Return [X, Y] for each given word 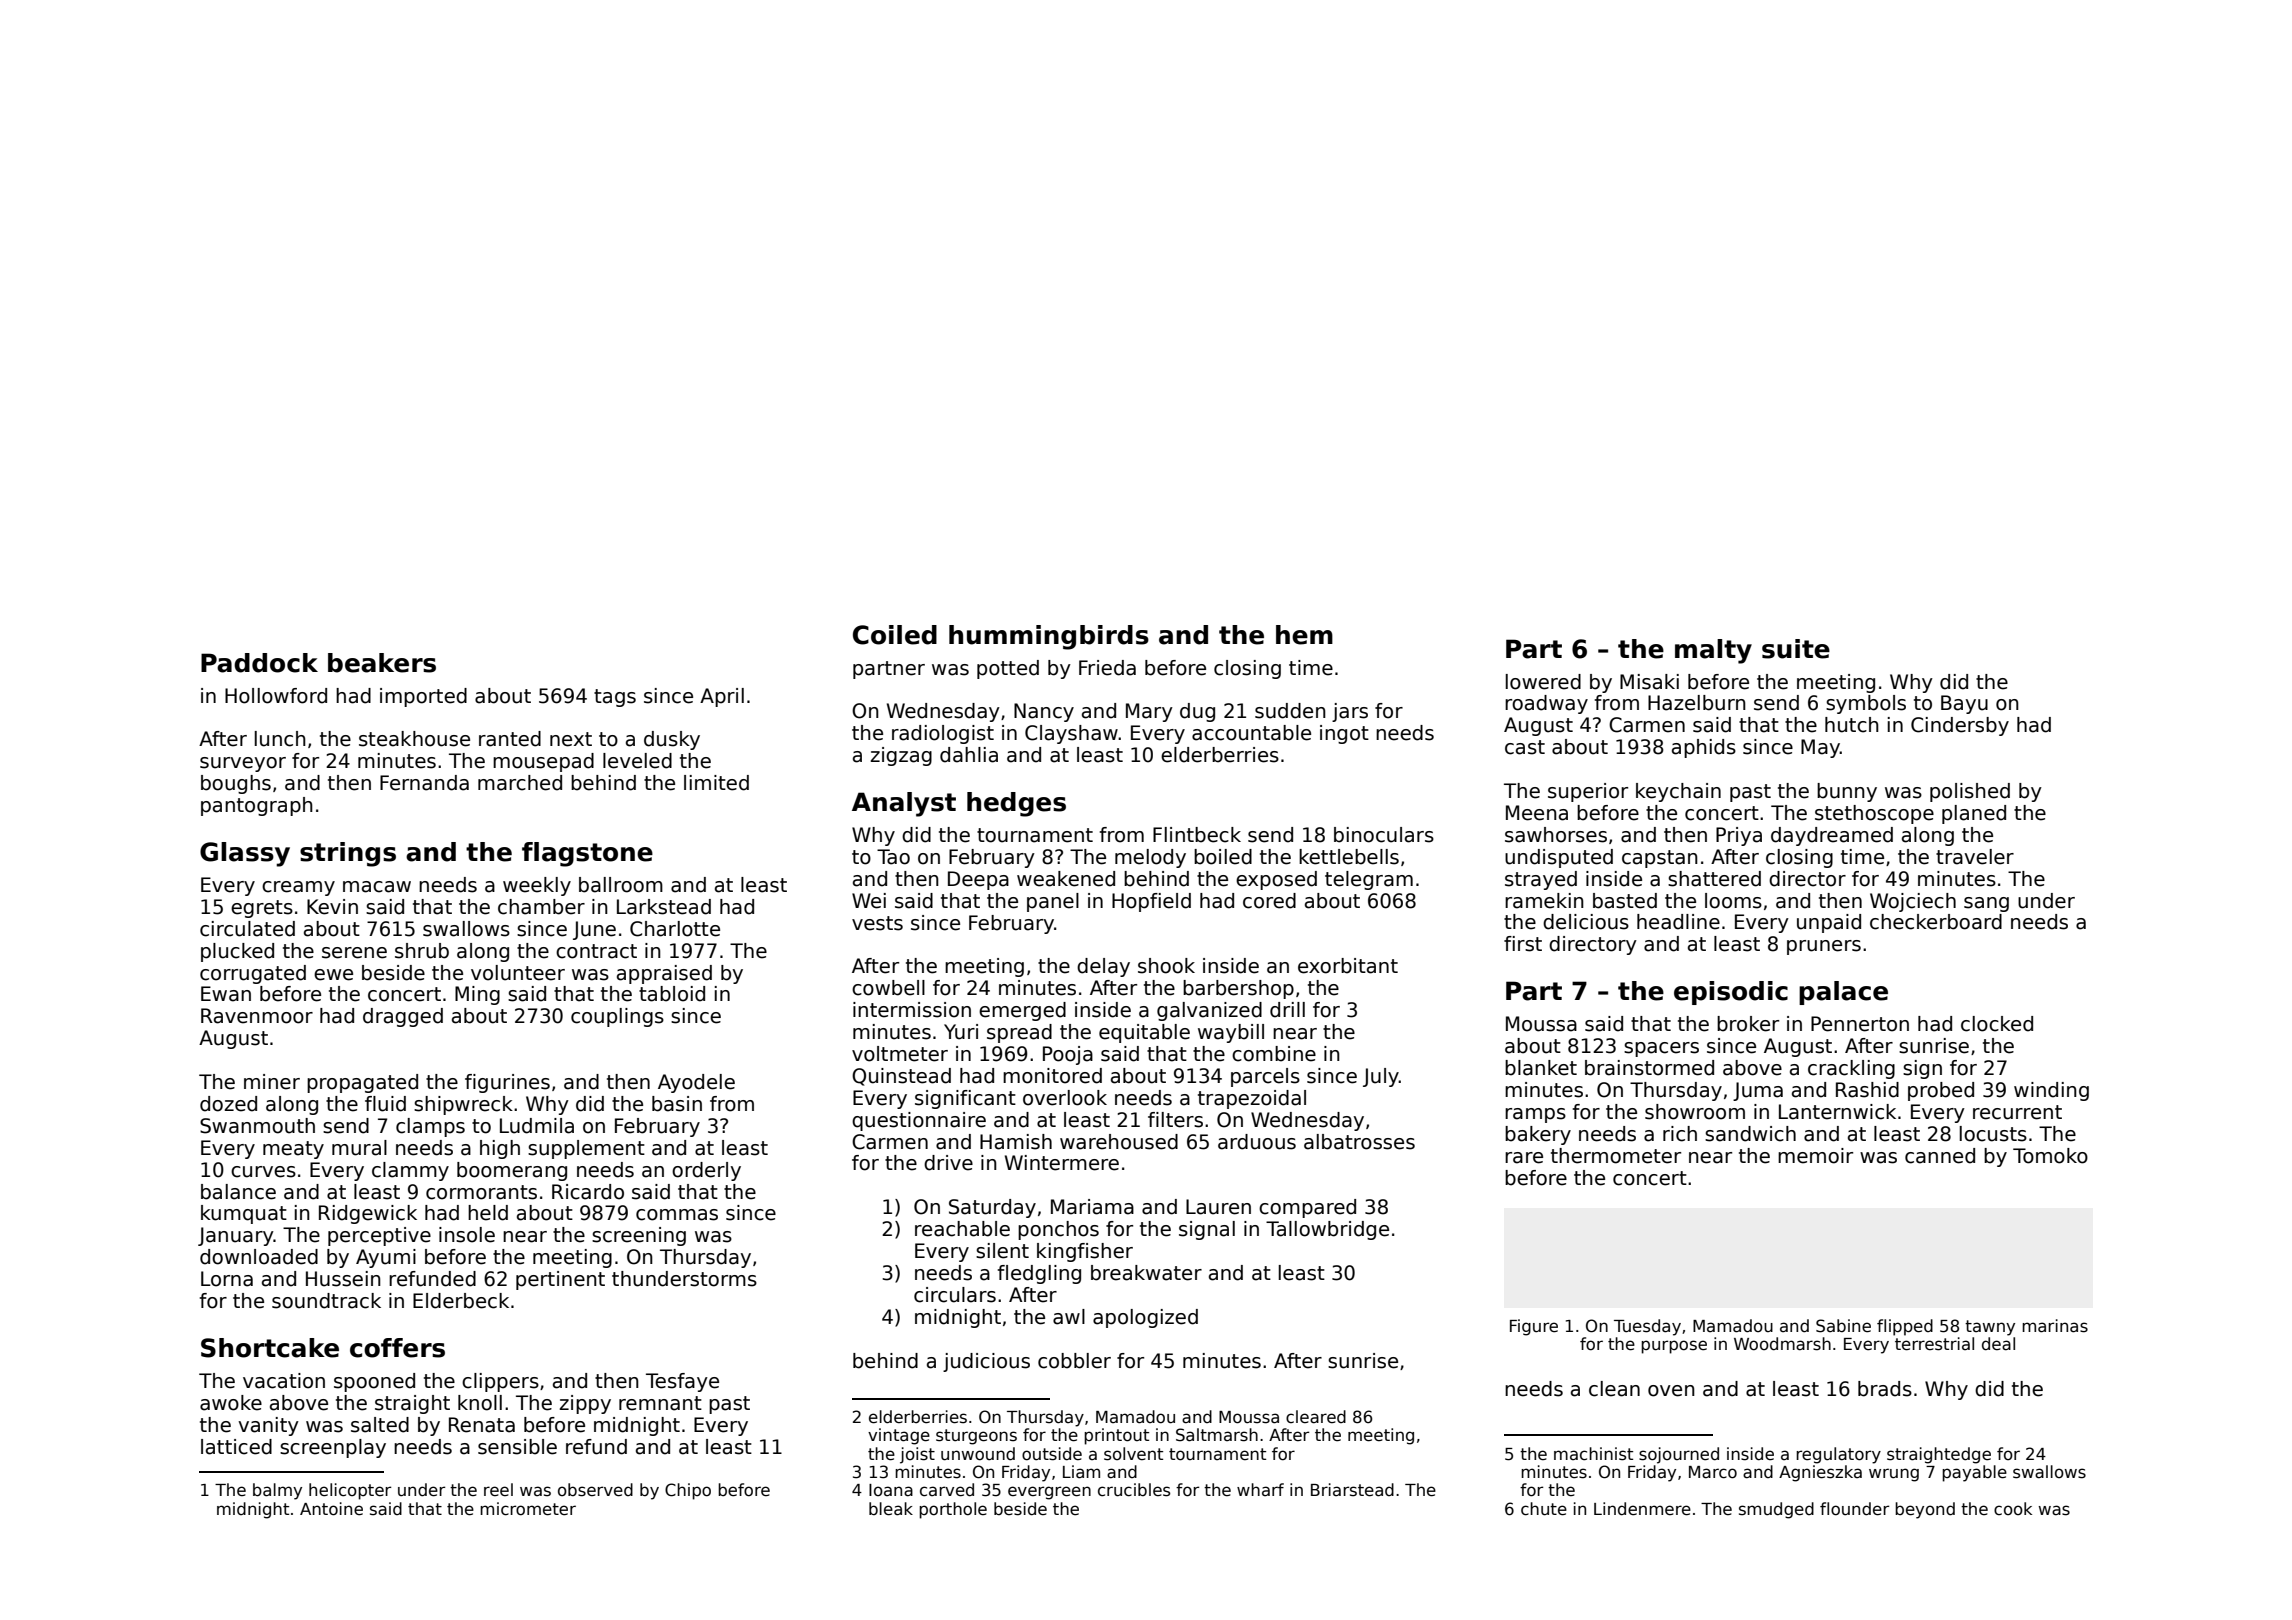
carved [947, 1490]
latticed [236, 1447]
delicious [1586, 922]
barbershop [1238, 989]
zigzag [901, 756]
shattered [1714, 879]
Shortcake [270, 1348]
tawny [1990, 1328]
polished [1970, 792]
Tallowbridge [1327, 1230]
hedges [1016, 804]
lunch [280, 739]
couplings [617, 1017]
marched [520, 783]
